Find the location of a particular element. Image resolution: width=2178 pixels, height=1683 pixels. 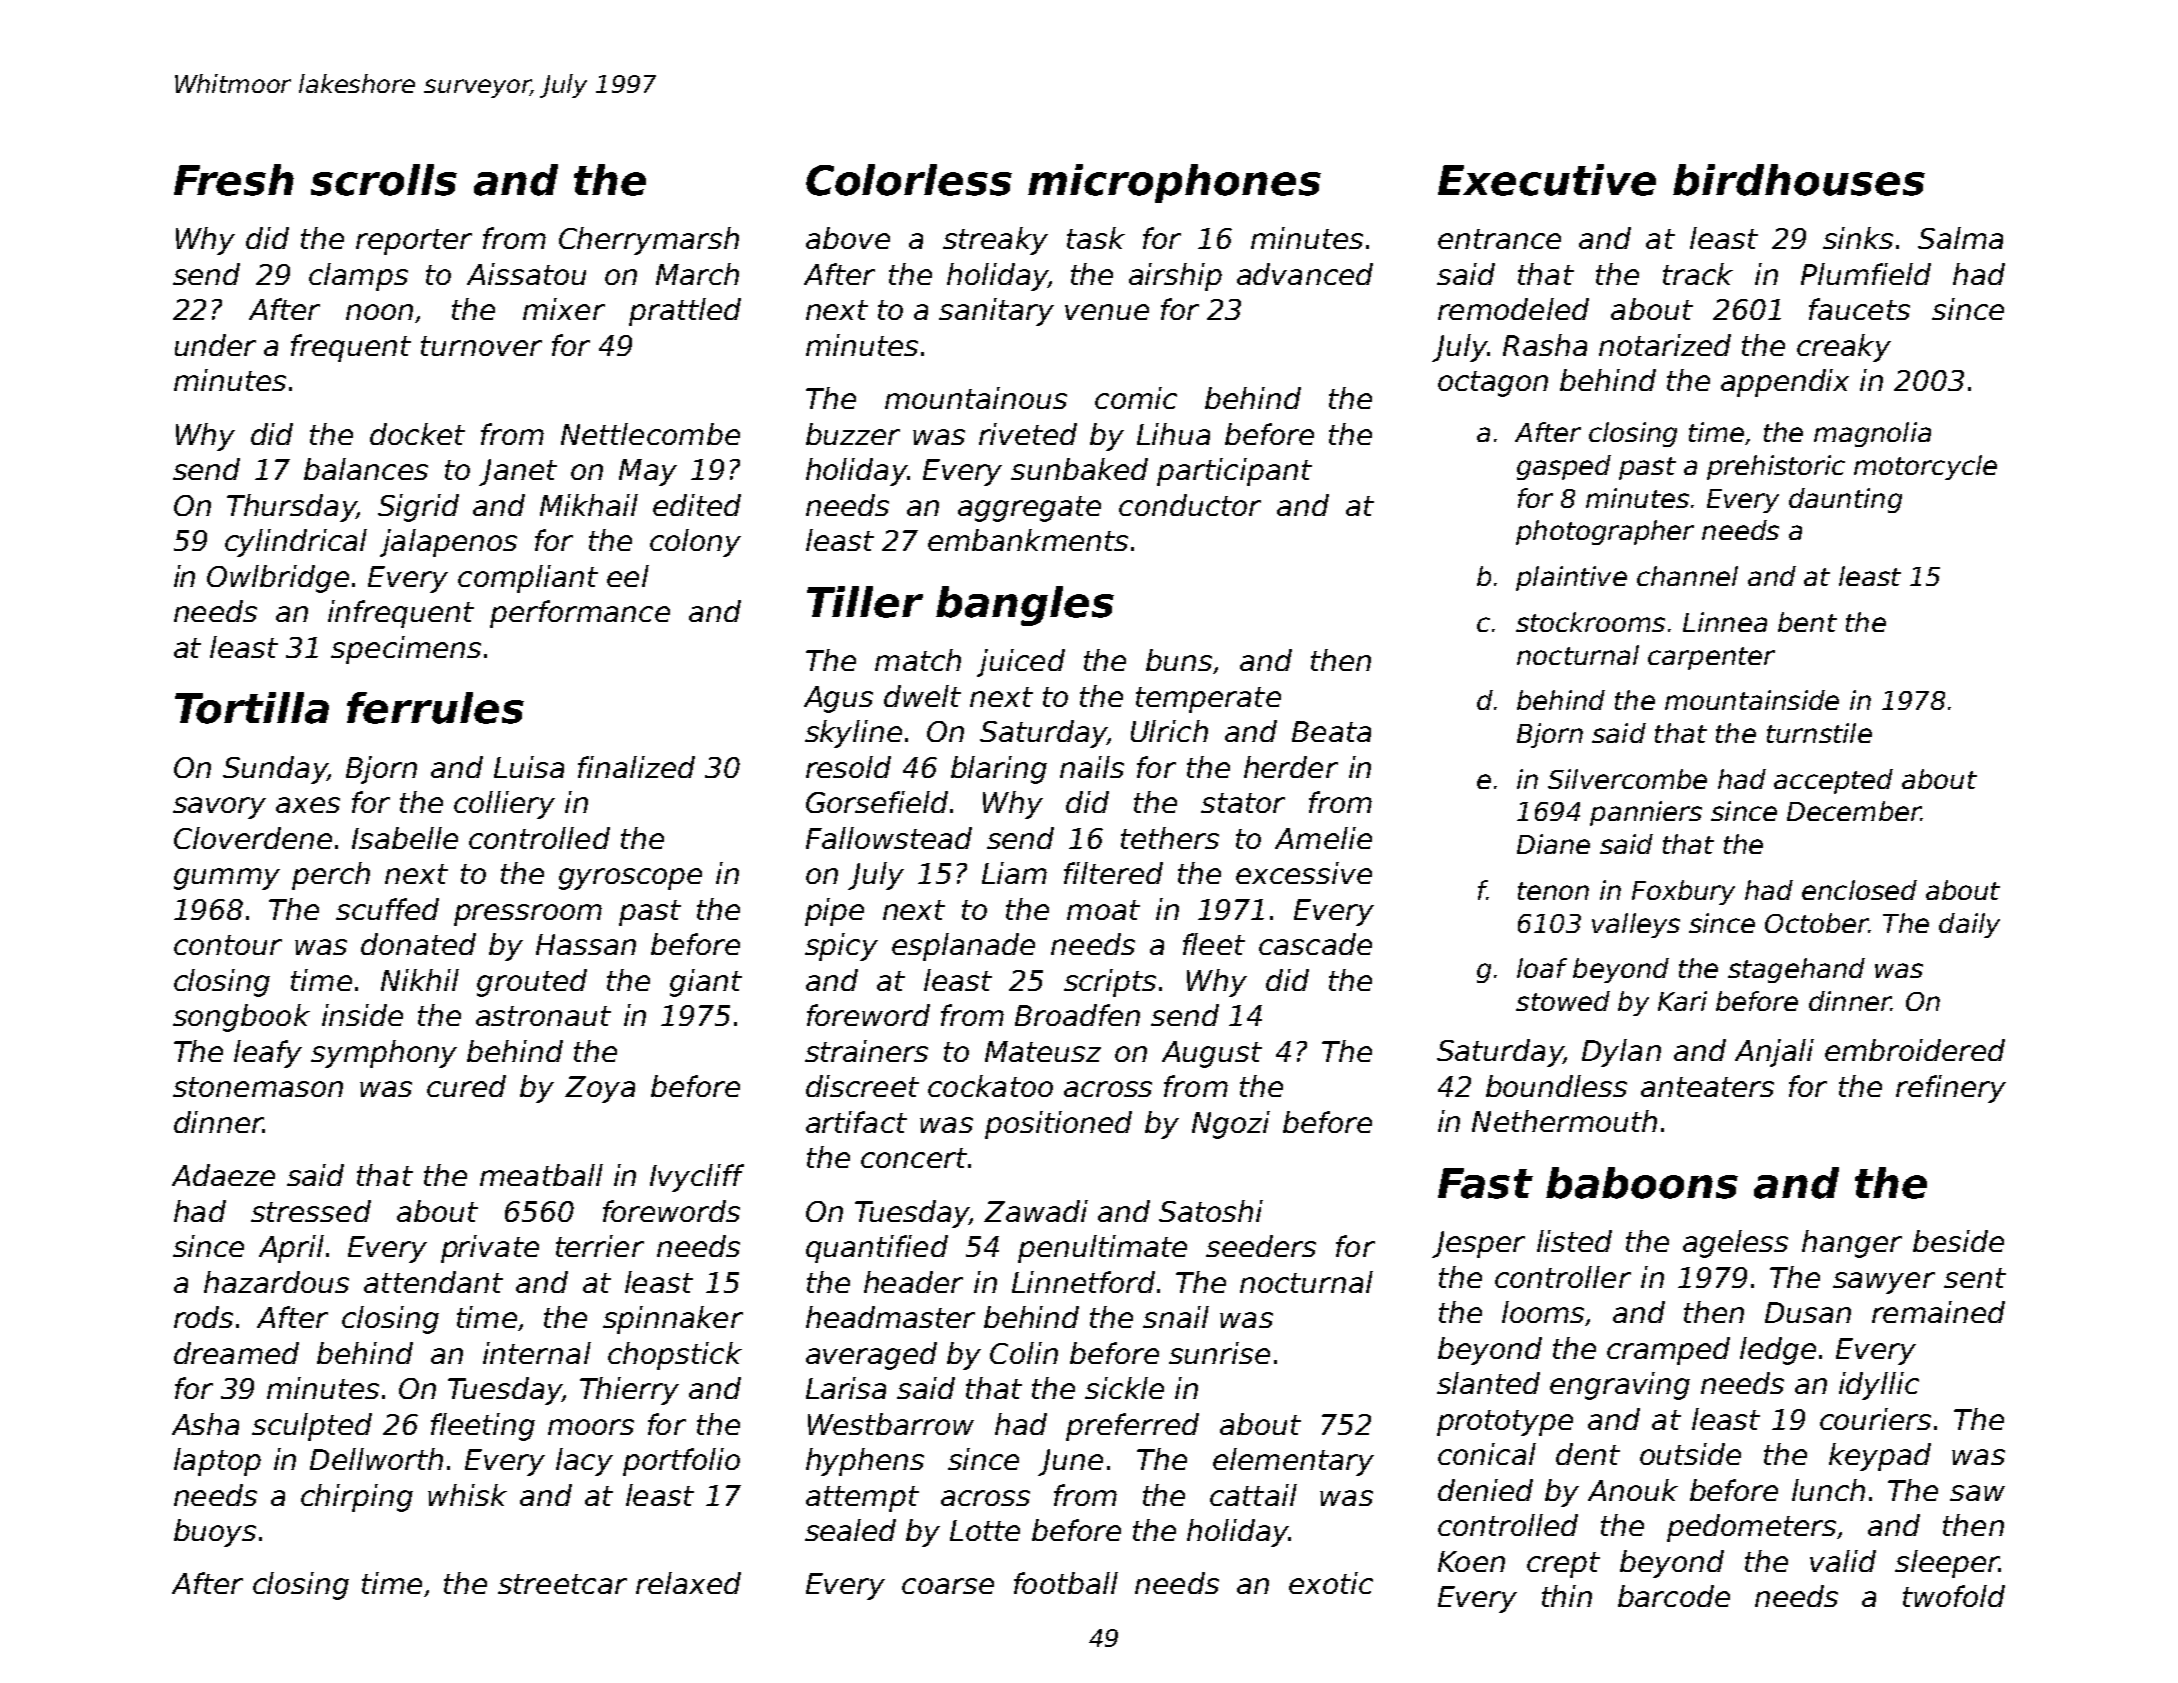

microphones is located at coordinates (1174, 183).
